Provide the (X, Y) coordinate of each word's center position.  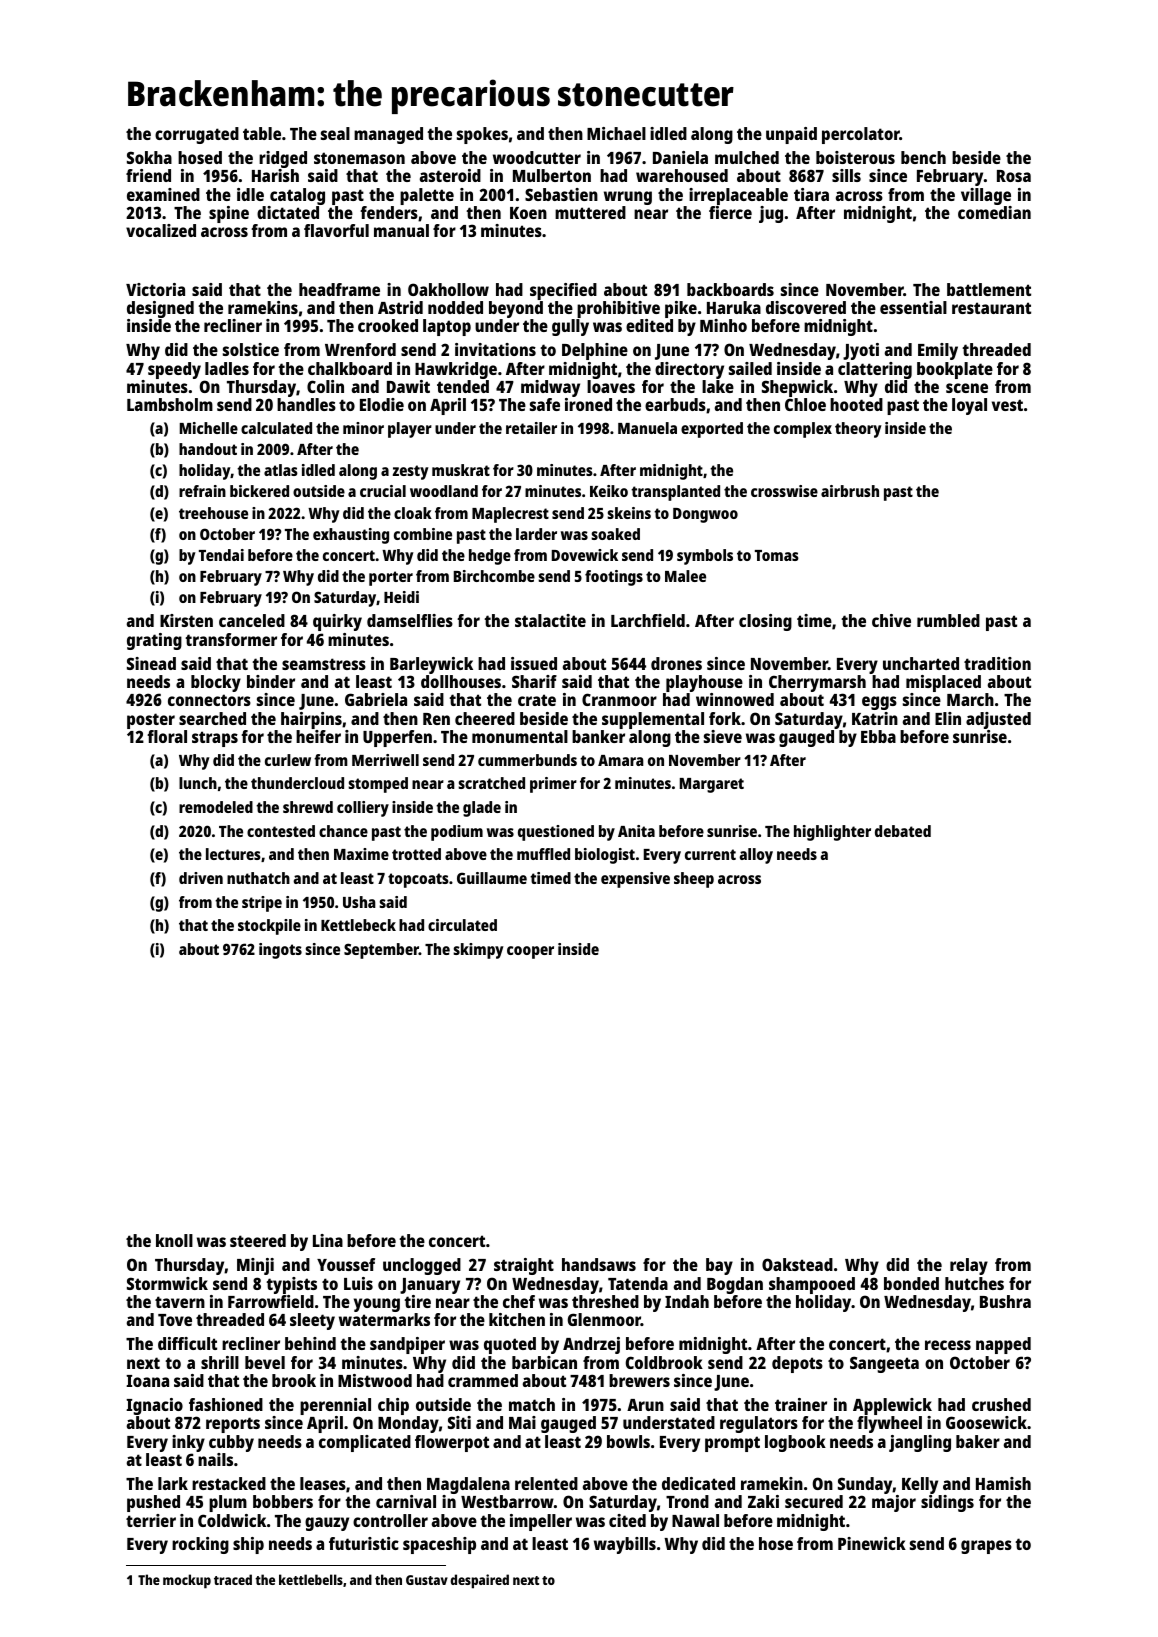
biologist (605, 856)
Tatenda (638, 1283)
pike (681, 309)
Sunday (865, 1485)
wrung (628, 198)
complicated (365, 1443)
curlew (288, 760)
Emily (938, 351)
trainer (801, 1404)
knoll (174, 1240)
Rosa (1014, 176)
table (262, 133)
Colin (325, 386)
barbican (544, 1362)
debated (903, 831)
